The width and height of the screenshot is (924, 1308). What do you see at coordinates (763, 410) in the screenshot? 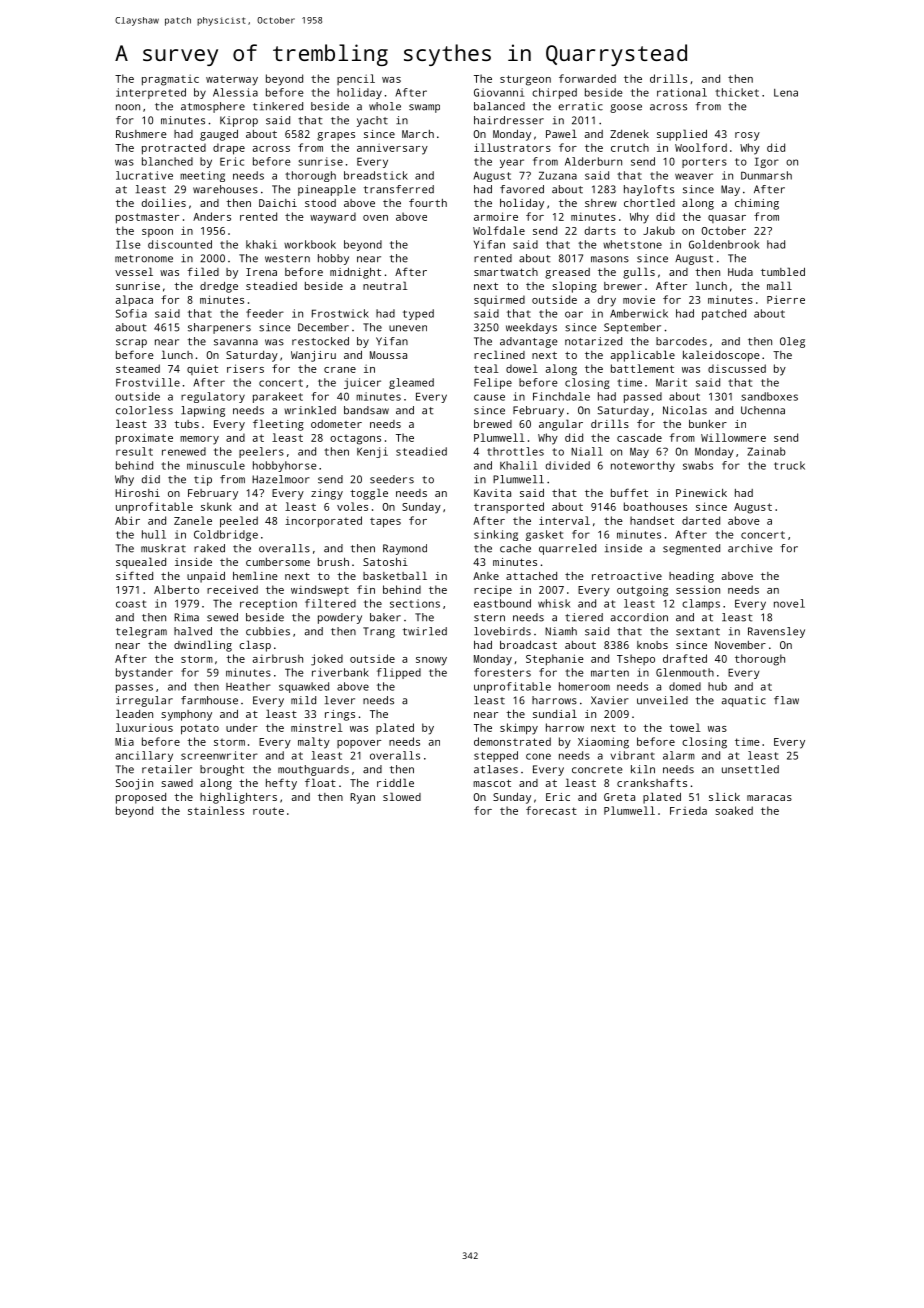
I see `Uchenna` at bounding box center [763, 410].
